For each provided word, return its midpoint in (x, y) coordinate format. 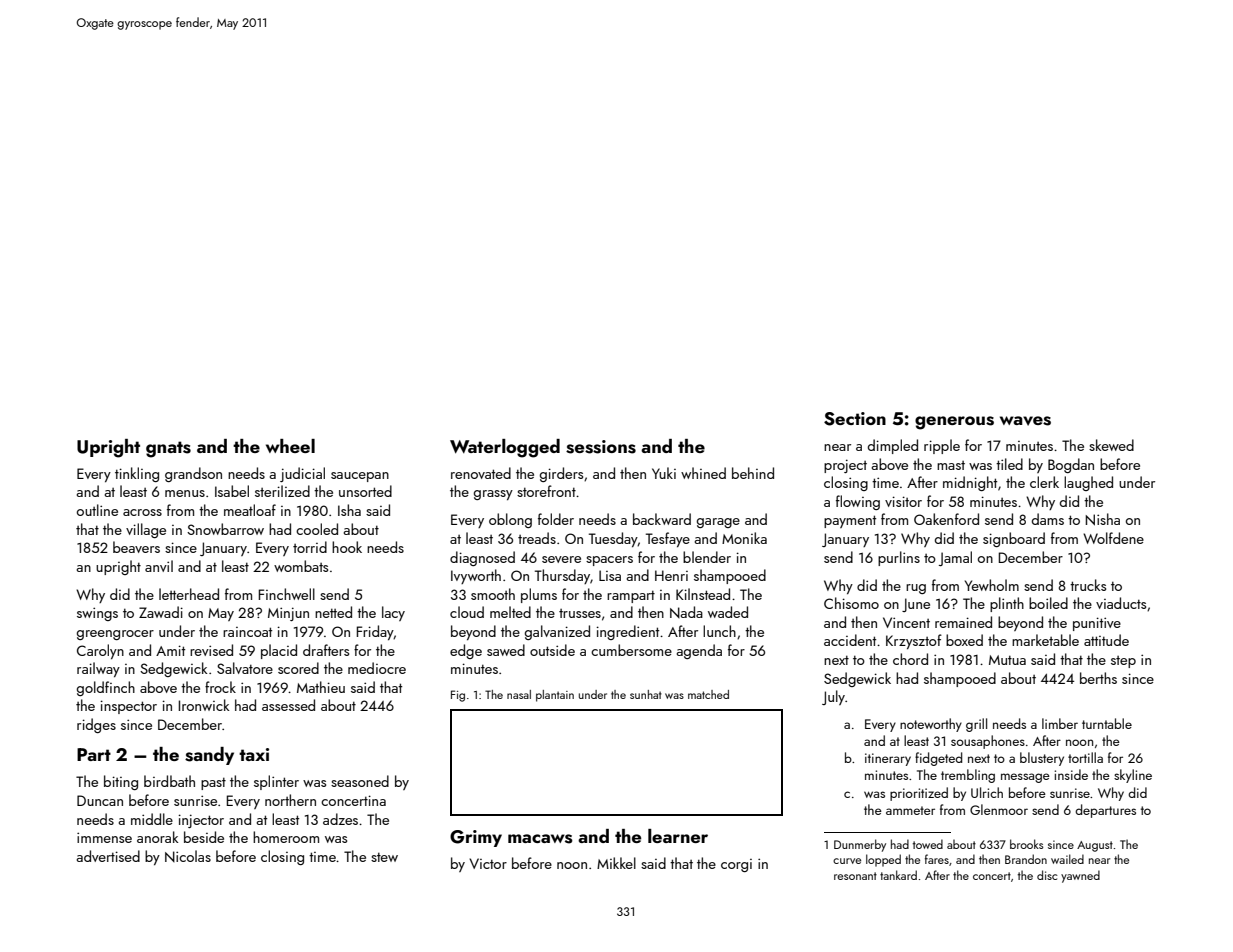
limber (1060, 723)
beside (204, 837)
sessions (601, 447)
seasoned (360, 781)
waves (1025, 421)
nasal (519, 694)
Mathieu (321, 687)
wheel (290, 446)
